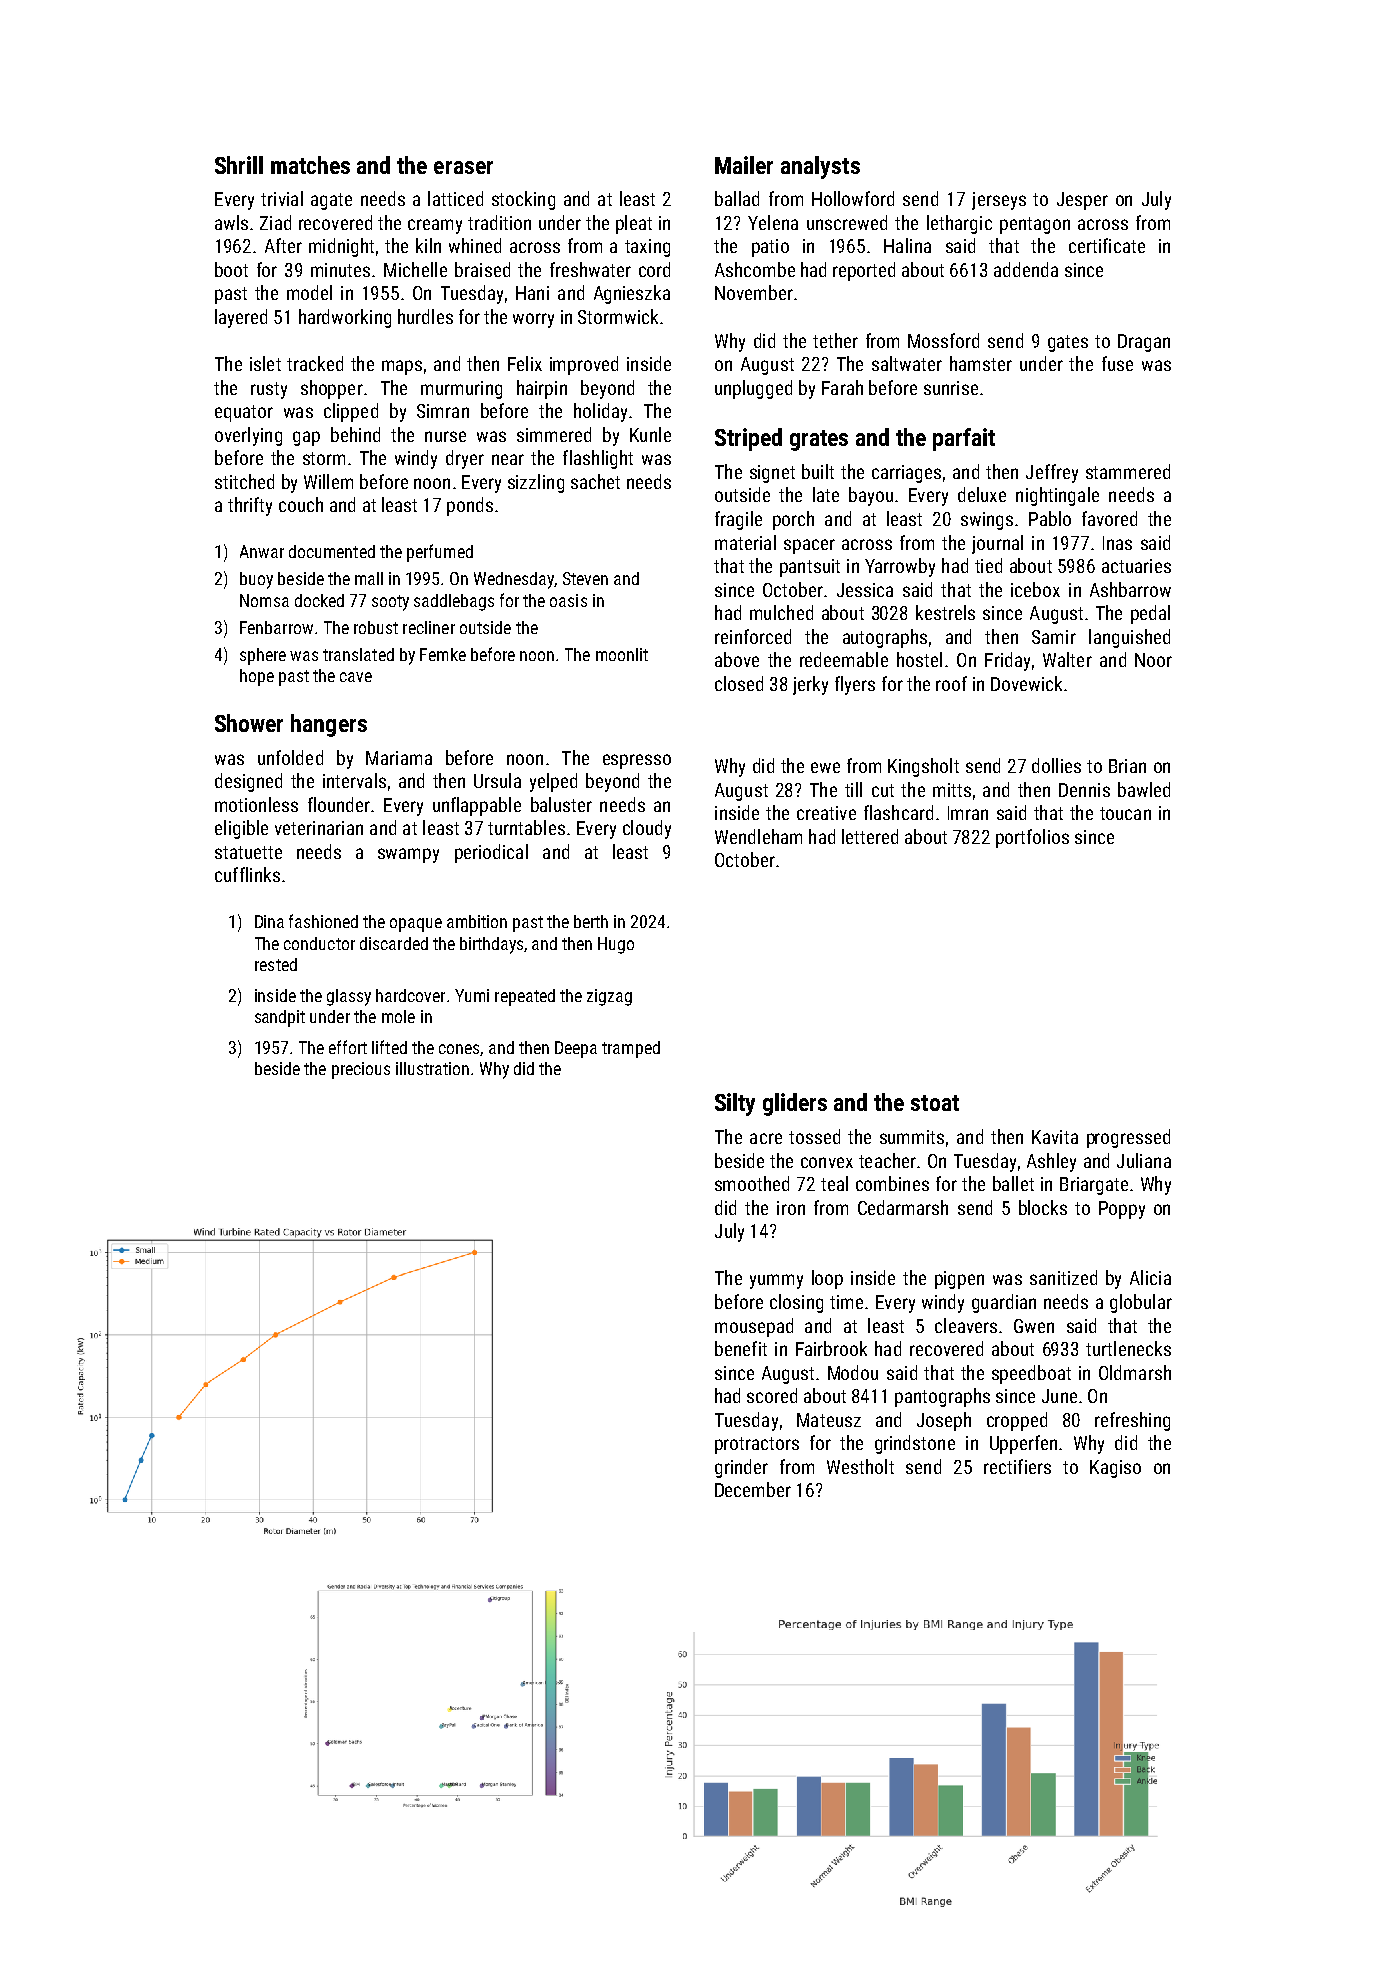 The width and height of the screenshot is (1386, 1969). Describe the element at coordinates (1082, 201) in the screenshot. I see `Jesper` at that location.
